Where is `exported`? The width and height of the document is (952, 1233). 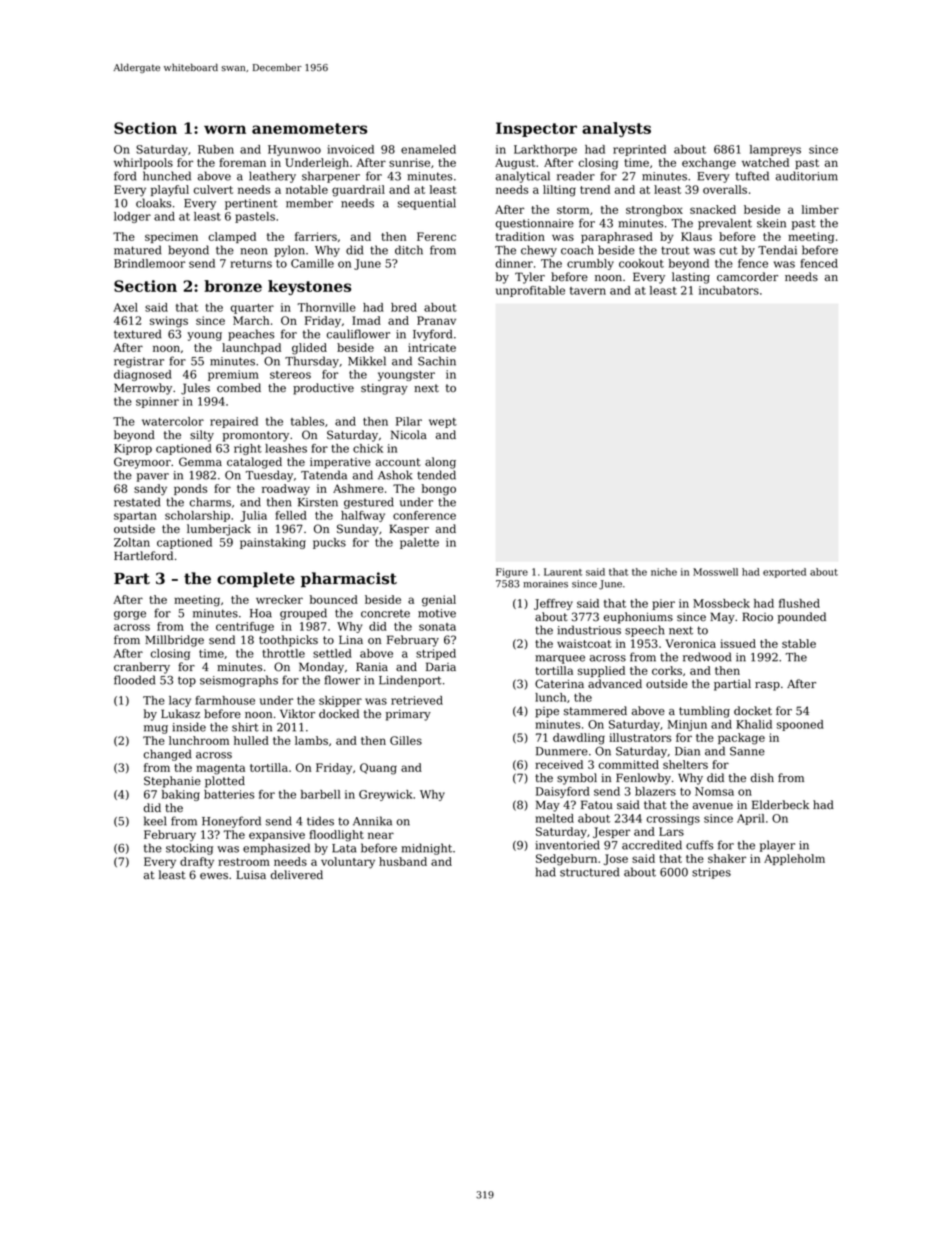 exported is located at coordinates (784, 573).
